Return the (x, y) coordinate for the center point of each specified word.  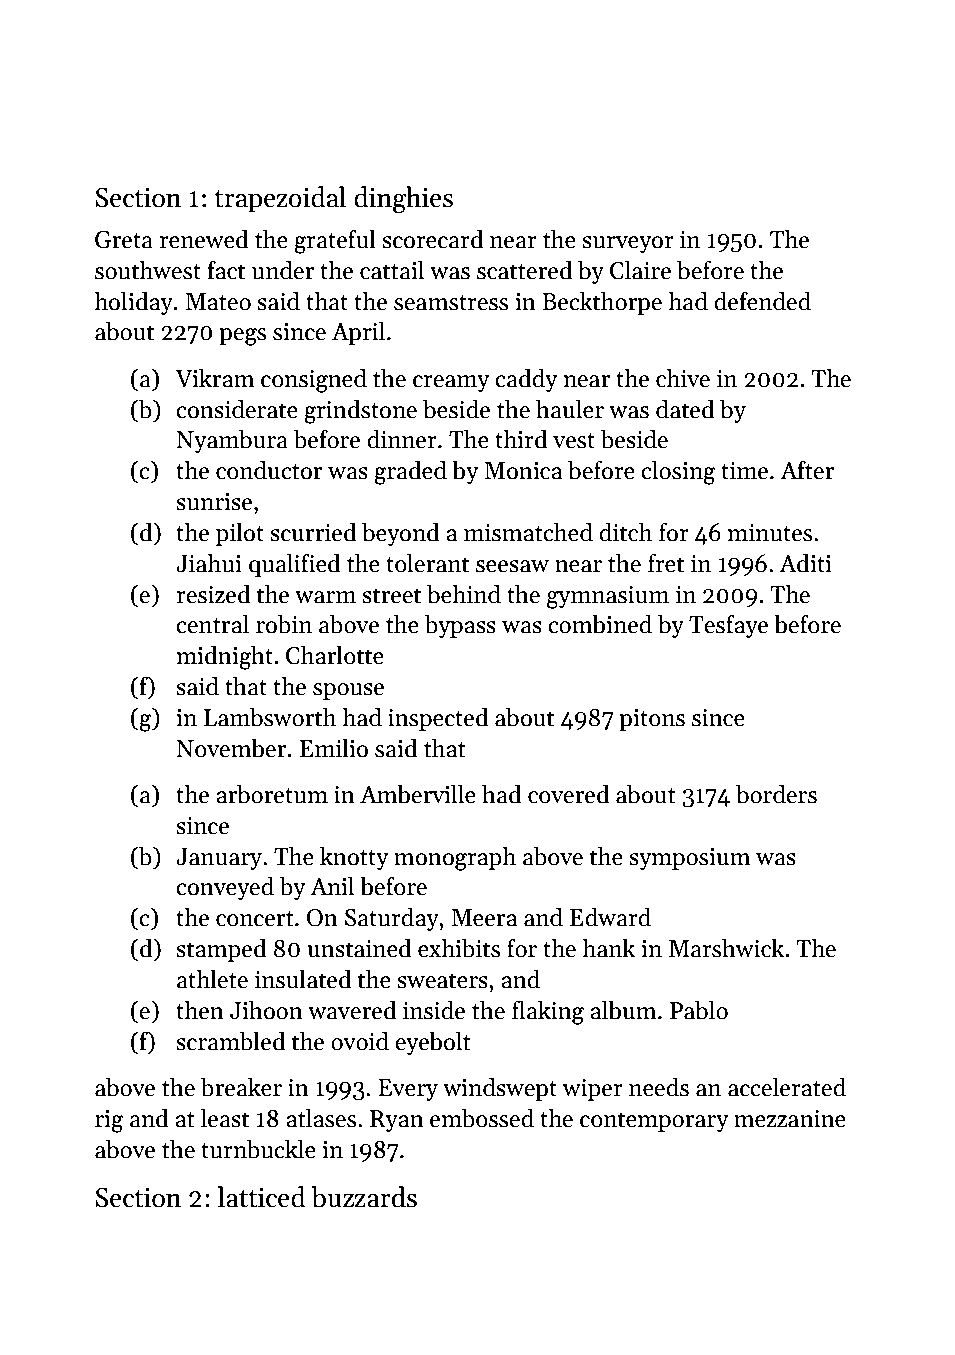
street (391, 596)
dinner (402, 439)
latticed (262, 1197)
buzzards (364, 1197)
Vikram (215, 378)
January (219, 859)
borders (776, 794)
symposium (690, 859)
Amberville (418, 794)
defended (762, 301)
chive (683, 378)
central (212, 624)
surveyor (628, 244)
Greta (124, 240)
